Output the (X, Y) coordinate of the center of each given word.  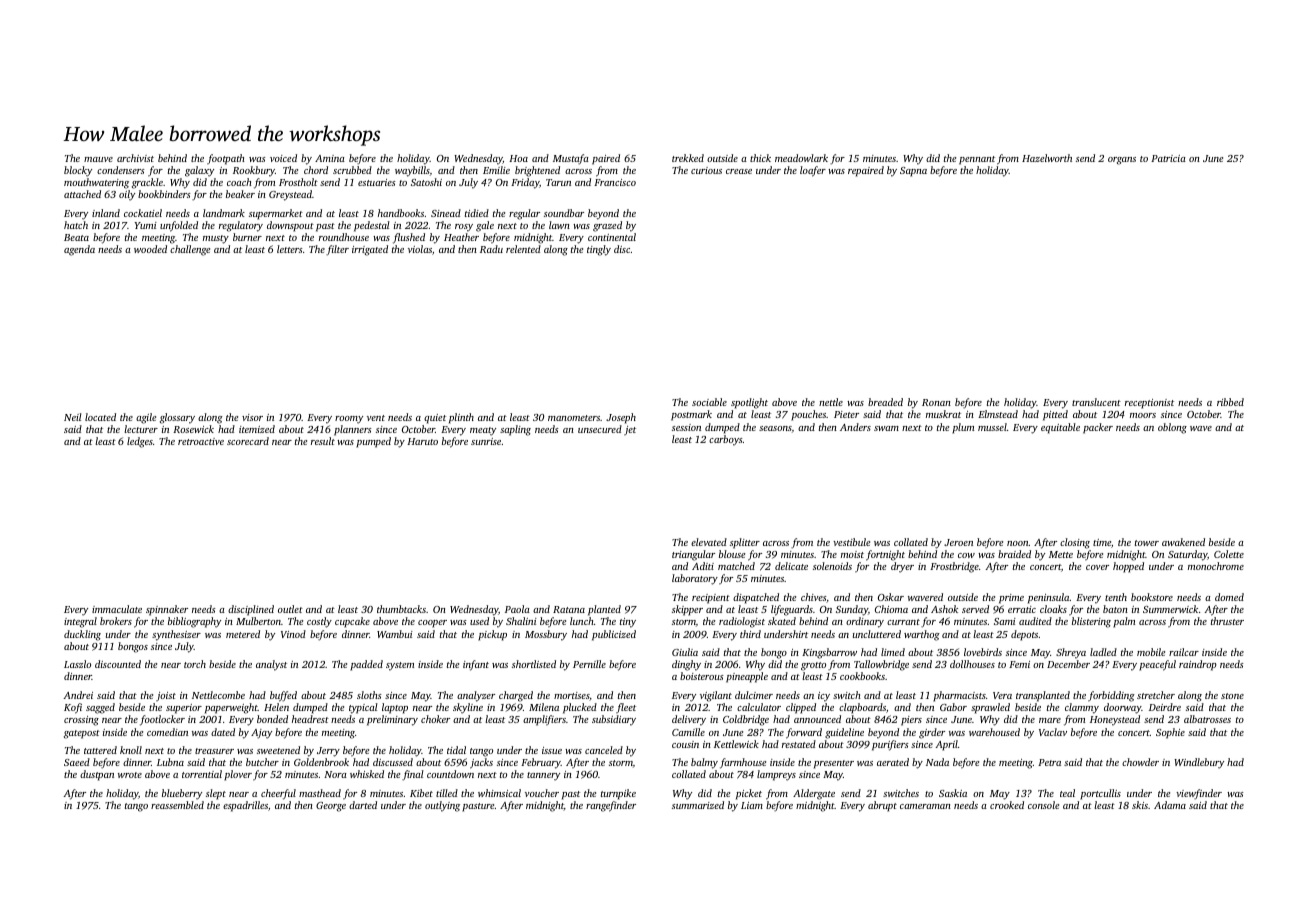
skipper (687, 610)
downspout (290, 226)
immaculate (117, 609)
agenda (79, 250)
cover (1097, 567)
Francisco (615, 182)
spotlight (749, 403)
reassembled (177, 805)
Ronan (936, 402)
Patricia (1168, 158)
